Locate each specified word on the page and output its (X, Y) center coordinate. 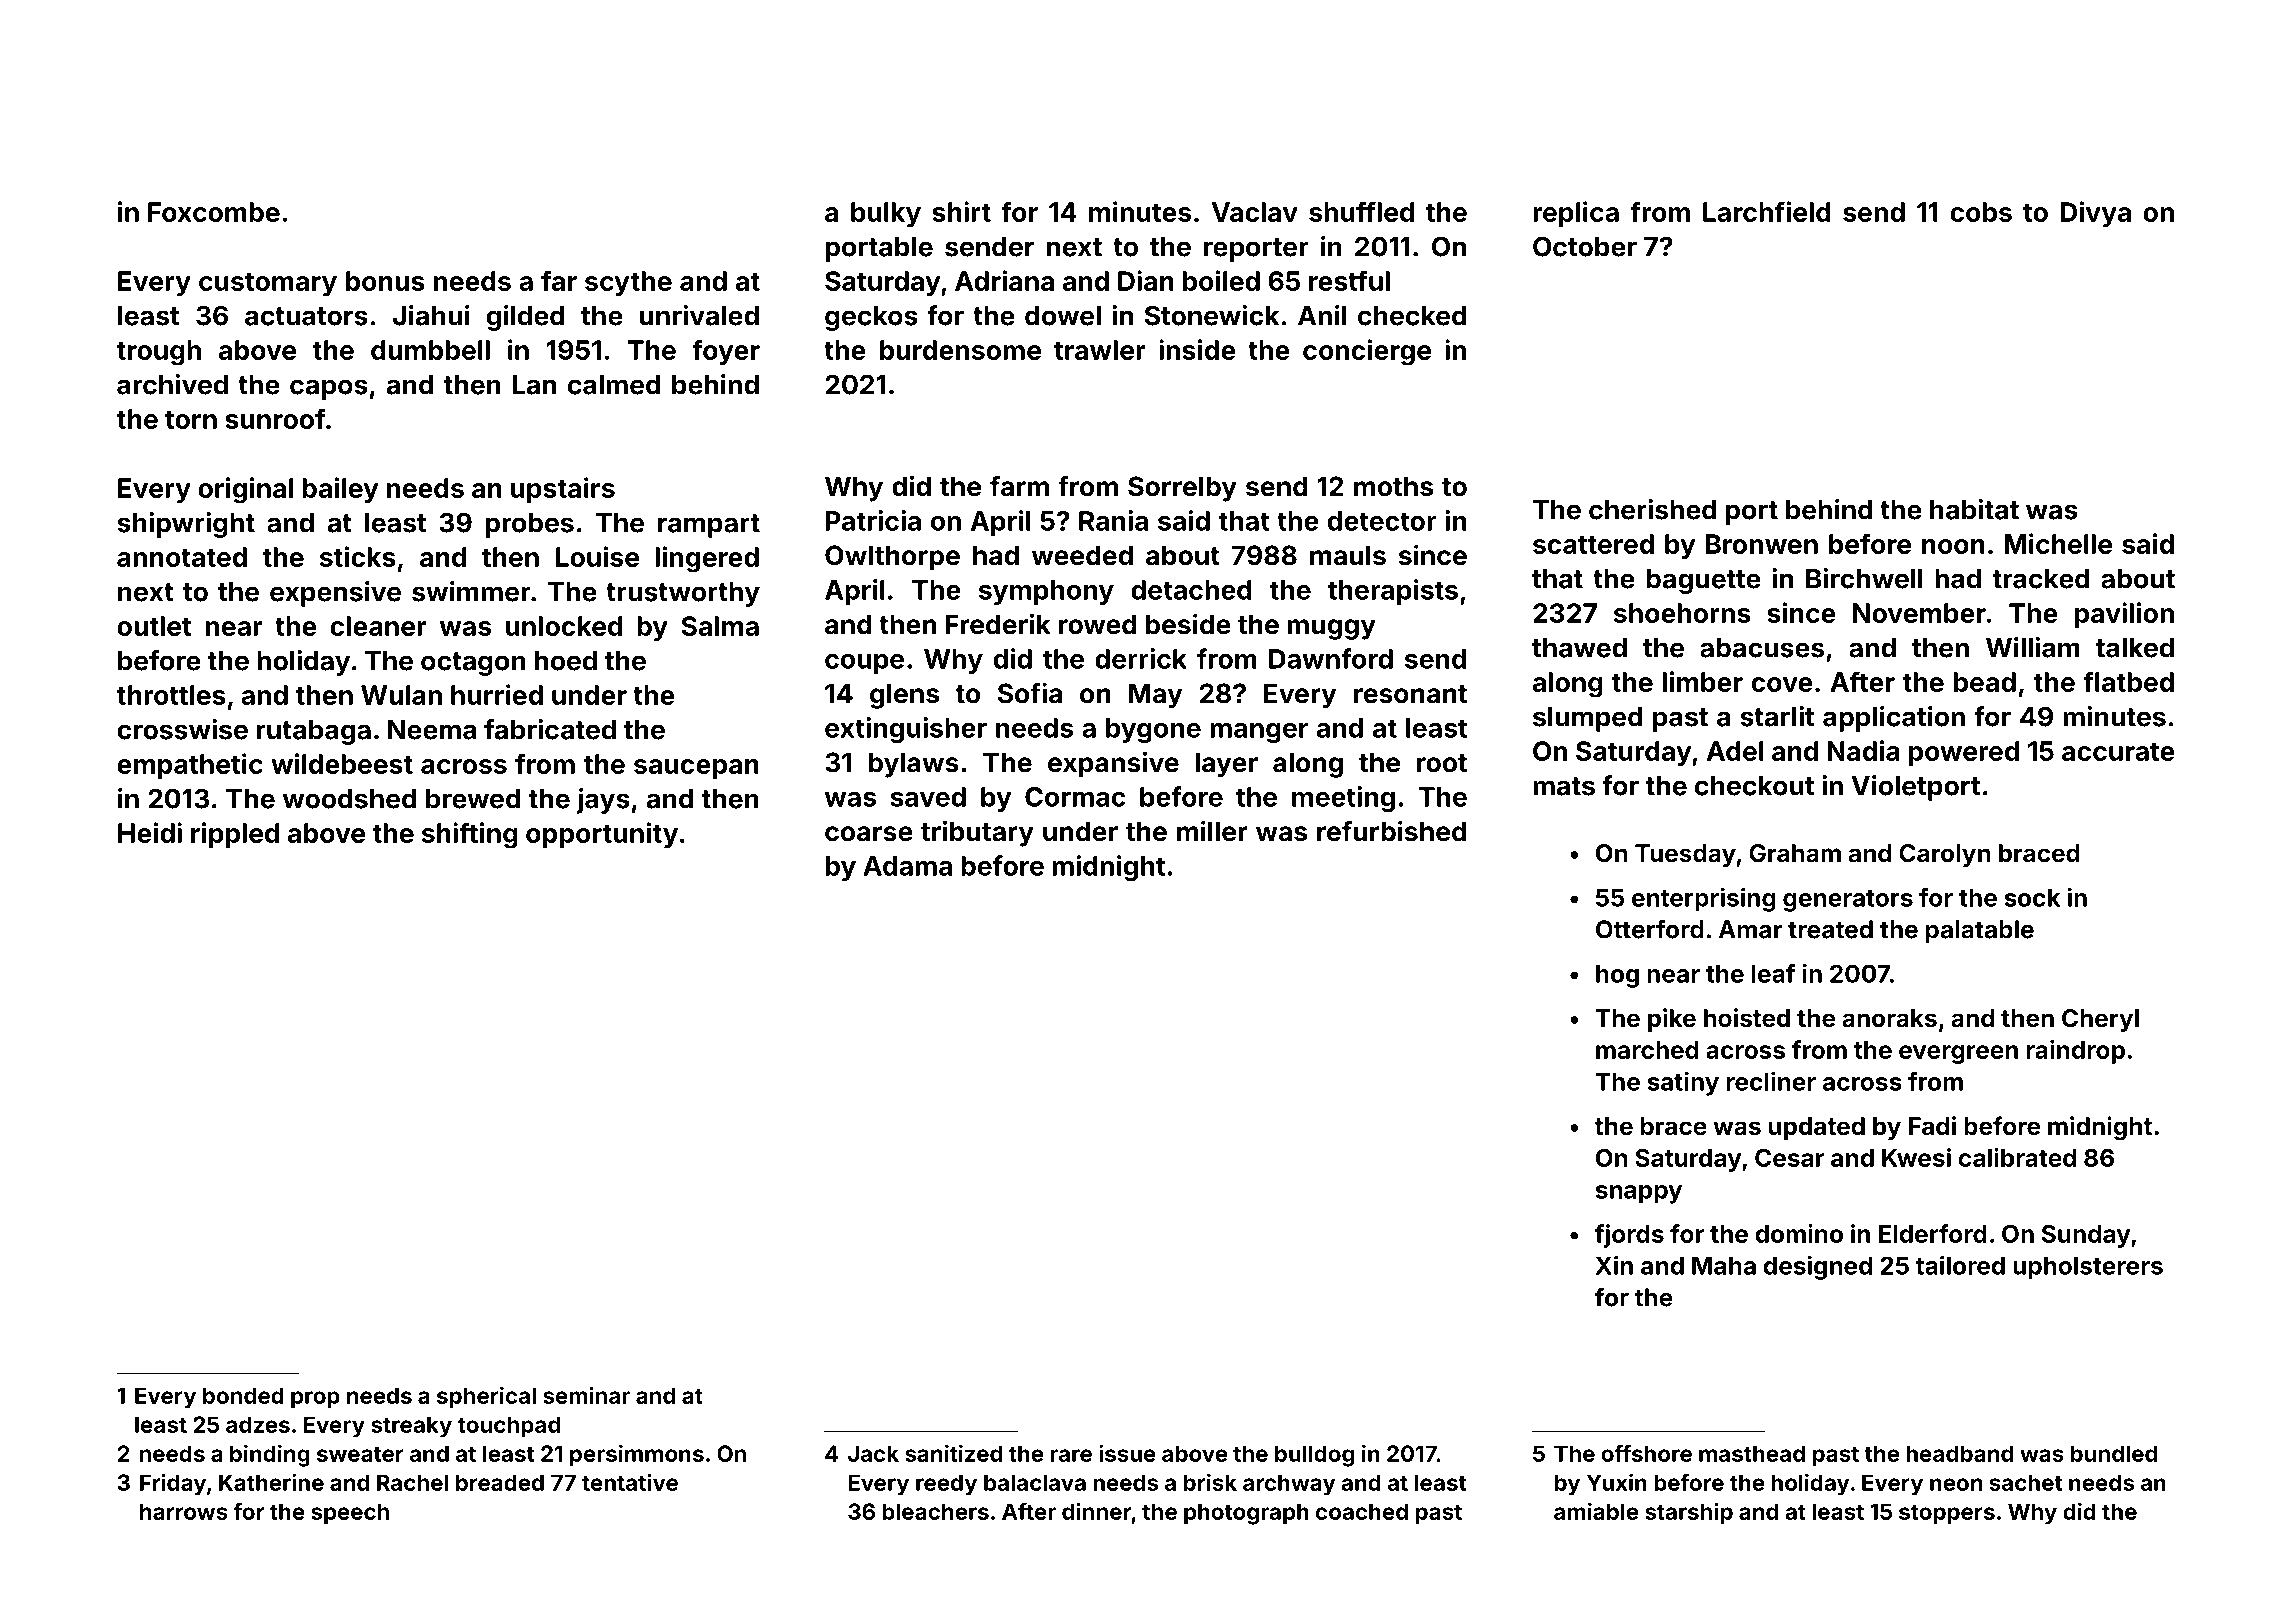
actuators (306, 316)
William (2033, 647)
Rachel (412, 1482)
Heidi (150, 832)
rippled (235, 835)
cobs (1981, 212)
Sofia (1030, 693)
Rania (1113, 520)
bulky (886, 215)
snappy (1639, 1194)
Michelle (2058, 543)
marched (1647, 1050)
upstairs (563, 490)
